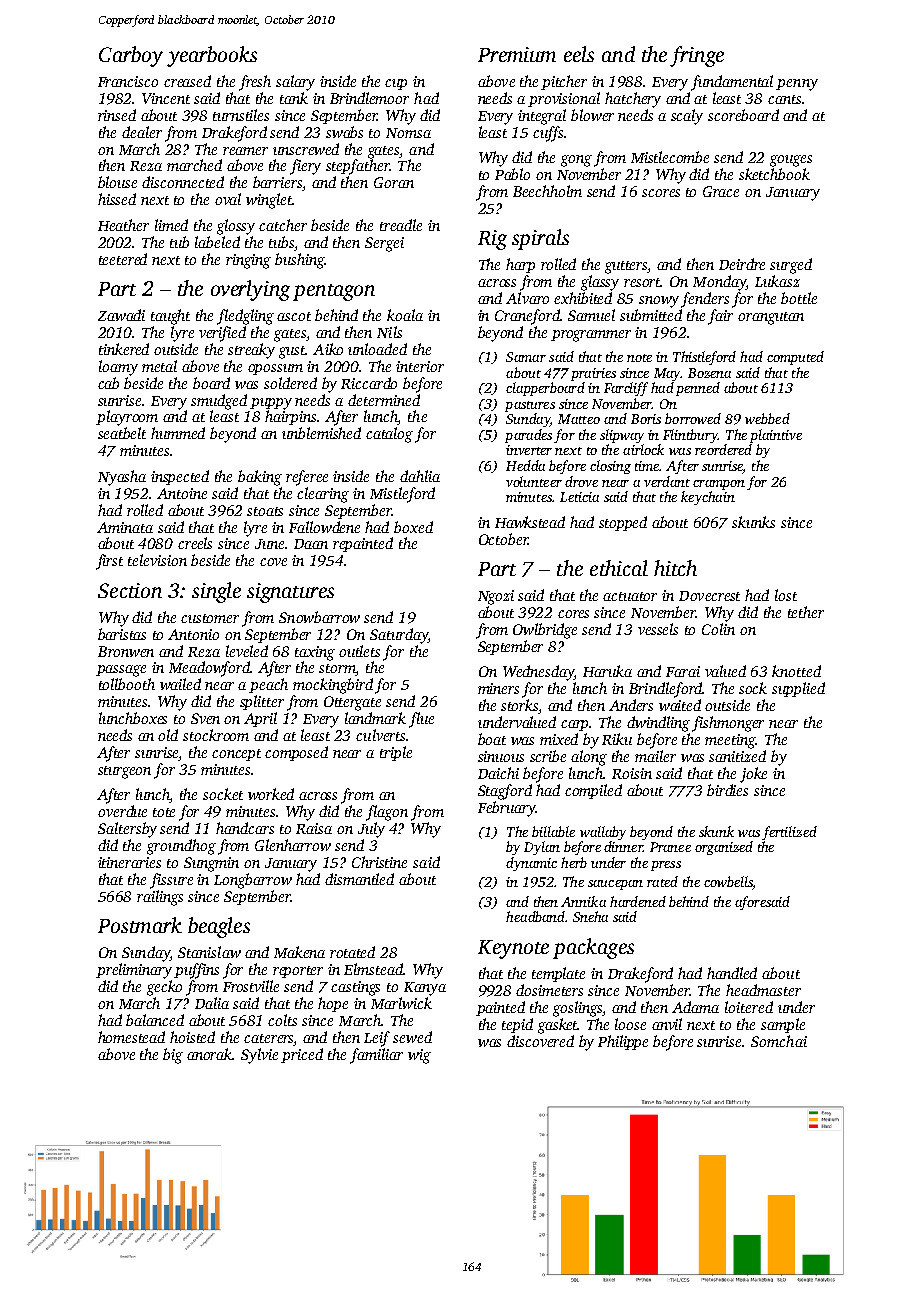  Describe the element at coordinates (359, 879) in the document. I see `dismantled` at that location.
